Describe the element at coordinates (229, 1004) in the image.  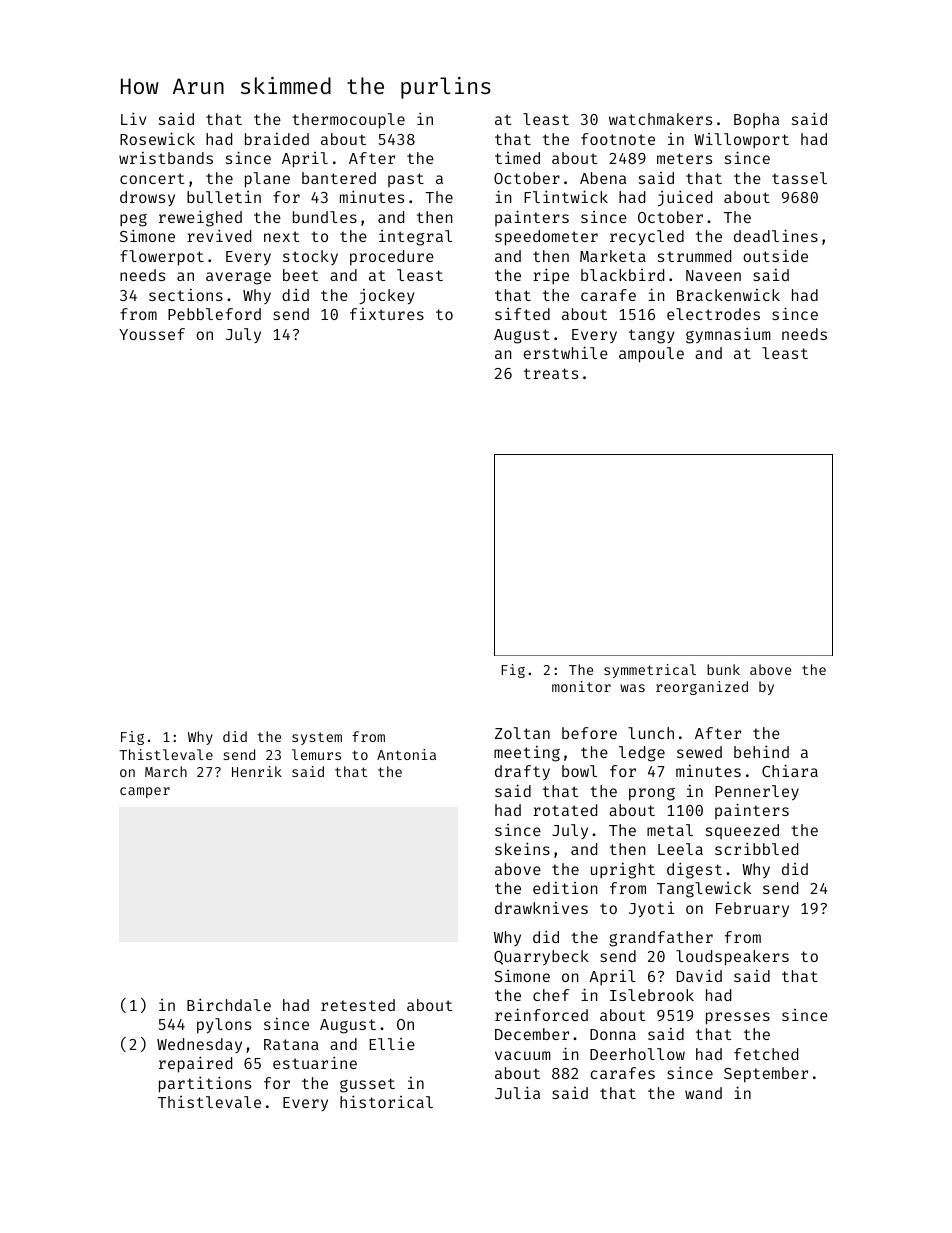
I see `Birchdale` at that location.
